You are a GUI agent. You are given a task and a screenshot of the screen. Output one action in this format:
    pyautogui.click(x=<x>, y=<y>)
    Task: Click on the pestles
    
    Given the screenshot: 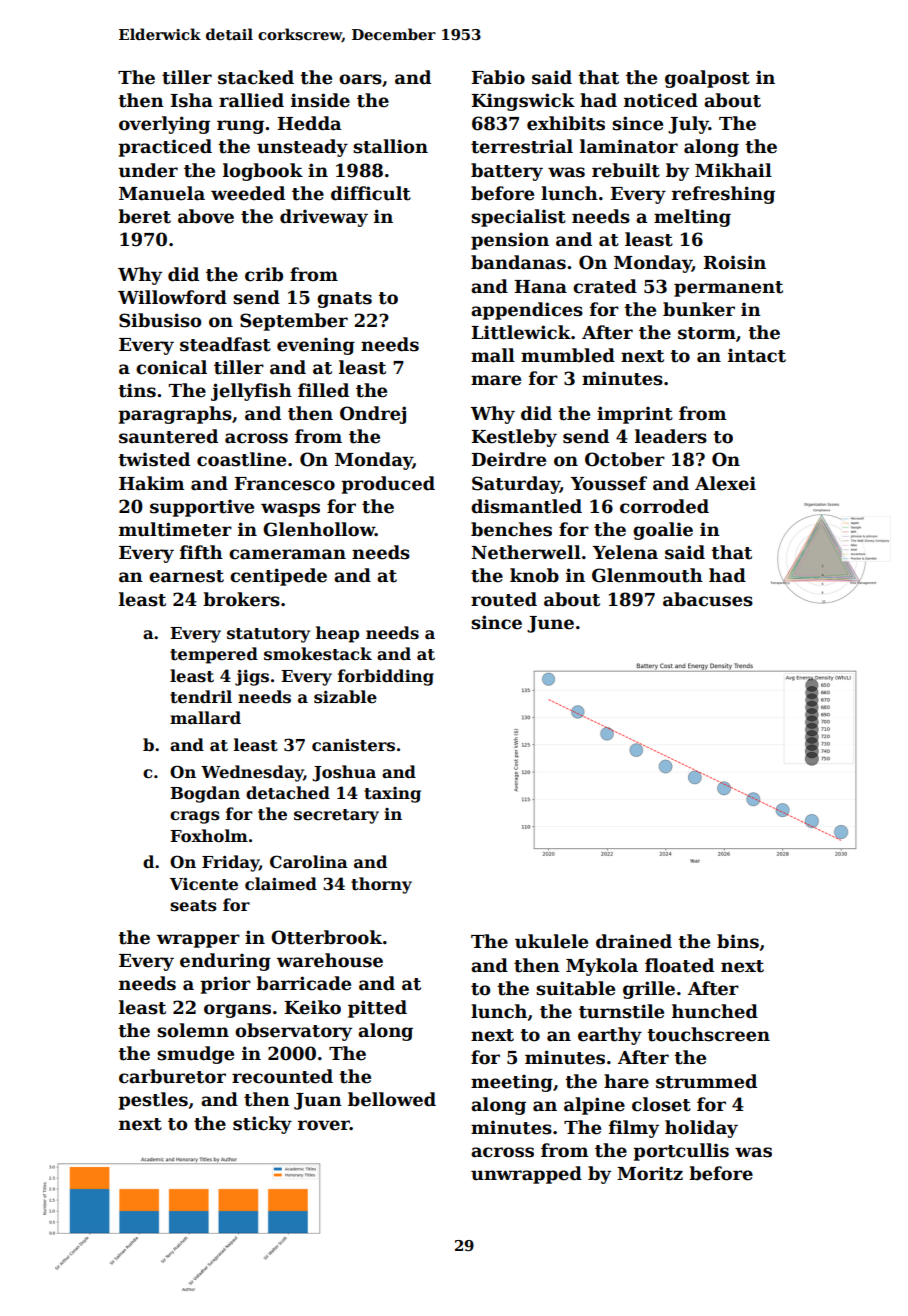 What is the action you would take?
    pyautogui.click(x=153, y=1101)
